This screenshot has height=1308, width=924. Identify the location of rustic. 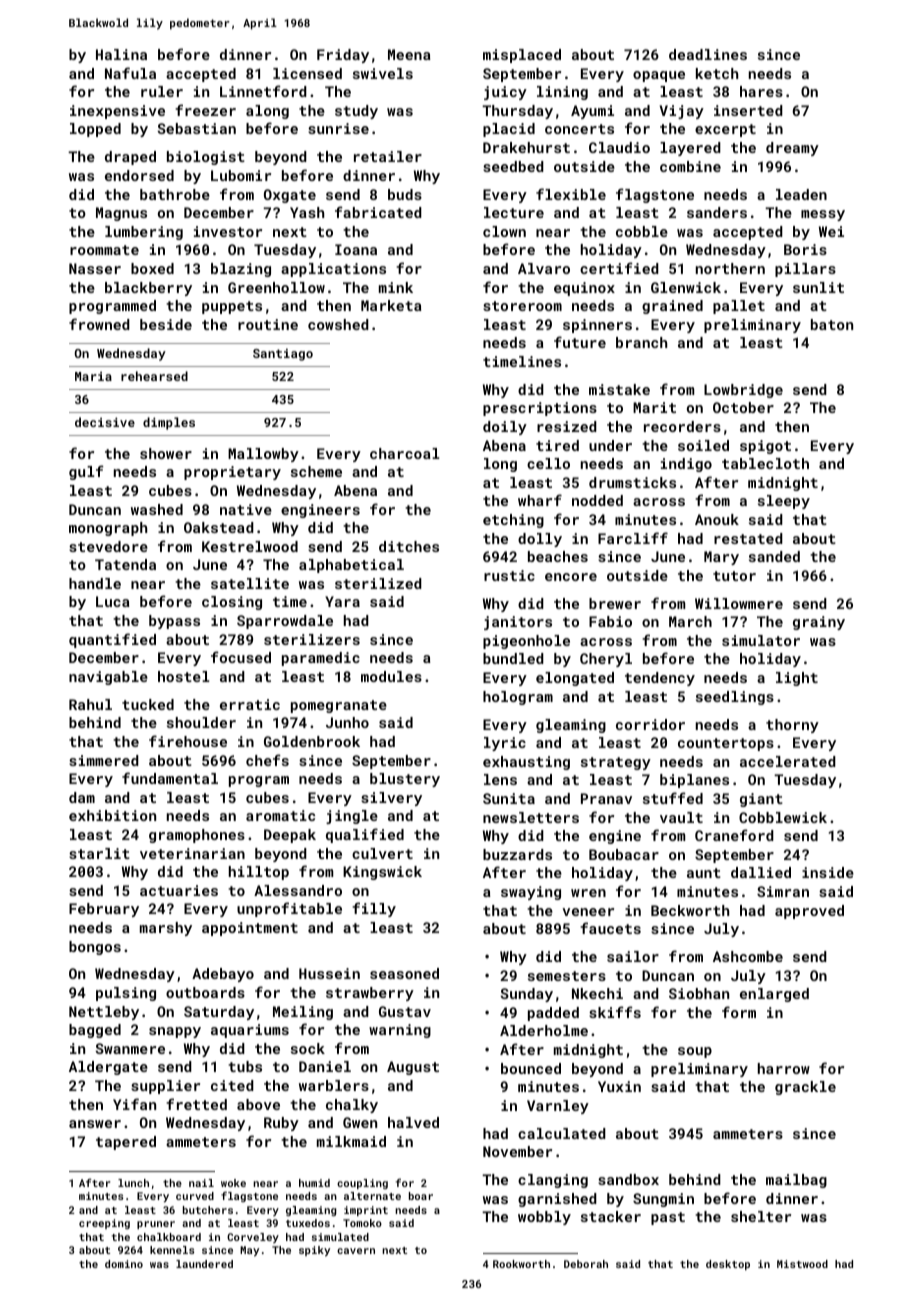
(509, 575).
